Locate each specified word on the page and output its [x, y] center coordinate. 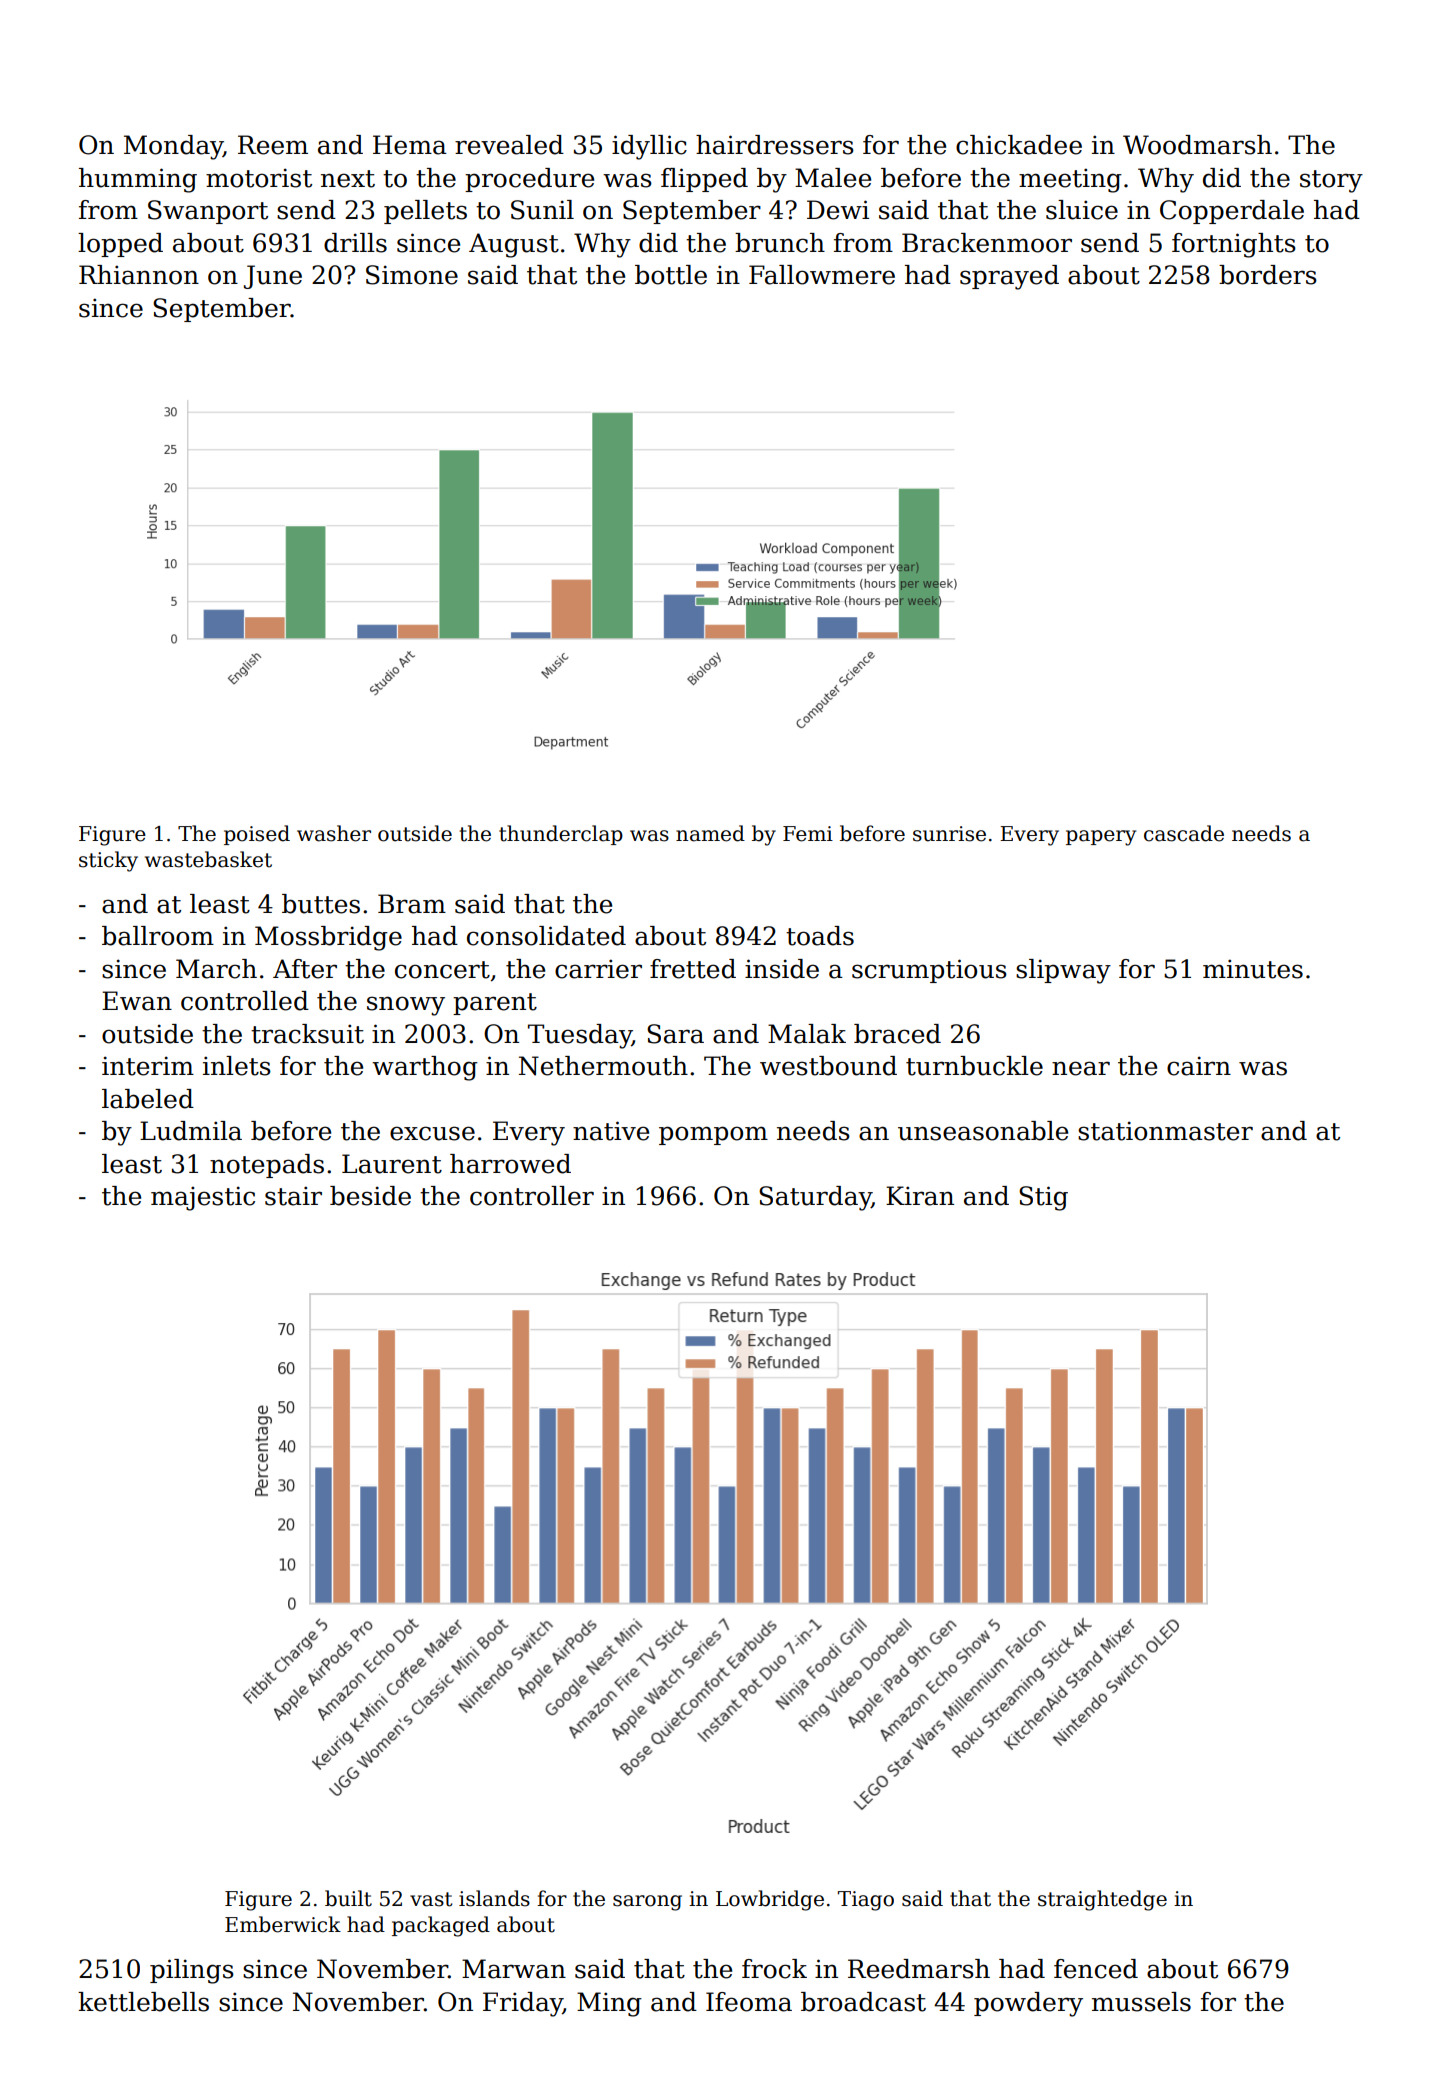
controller [532, 1196]
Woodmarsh [1197, 145]
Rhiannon [139, 275]
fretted [693, 969]
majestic [203, 1198]
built [348, 1898]
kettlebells [143, 2002]
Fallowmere [822, 275]
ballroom [158, 936]
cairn [1199, 1066]
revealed [509, 145]
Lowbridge [770, 1900]
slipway [1063, 971]
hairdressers [775, 145]
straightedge [1102, 1900]
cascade [1184, 833]
